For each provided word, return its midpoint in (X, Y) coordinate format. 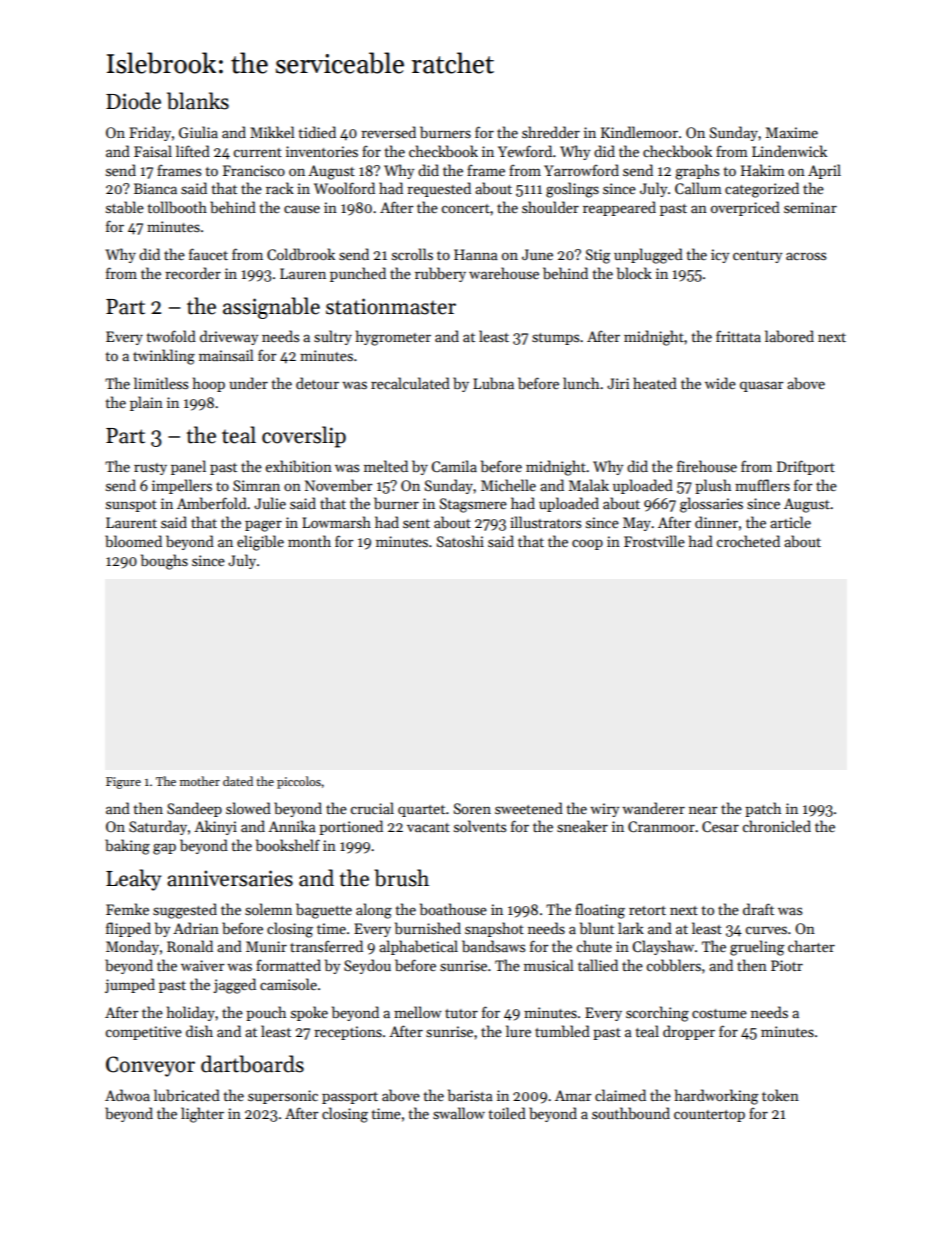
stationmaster (391, 306)
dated (238, 781)
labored (789, 336)
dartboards (252, 1064)
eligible (260, 543)
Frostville (654, 541)
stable (125, 207)
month (309, 541)
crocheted (748, 541)
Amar (573, 1095)
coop (587, 544)
